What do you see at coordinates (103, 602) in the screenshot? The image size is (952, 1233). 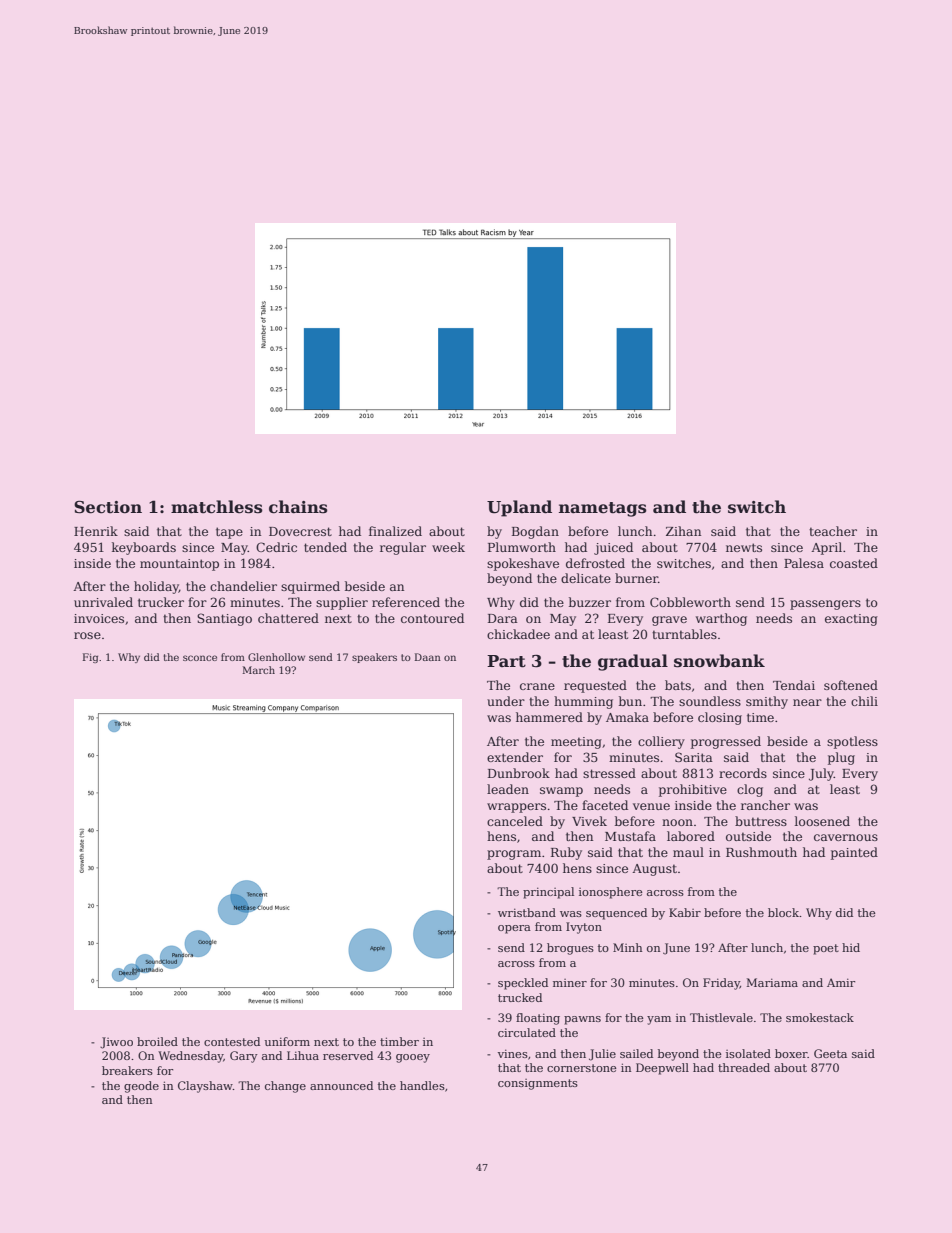 I see `unrivaled` at bounding box center [103, 602].
